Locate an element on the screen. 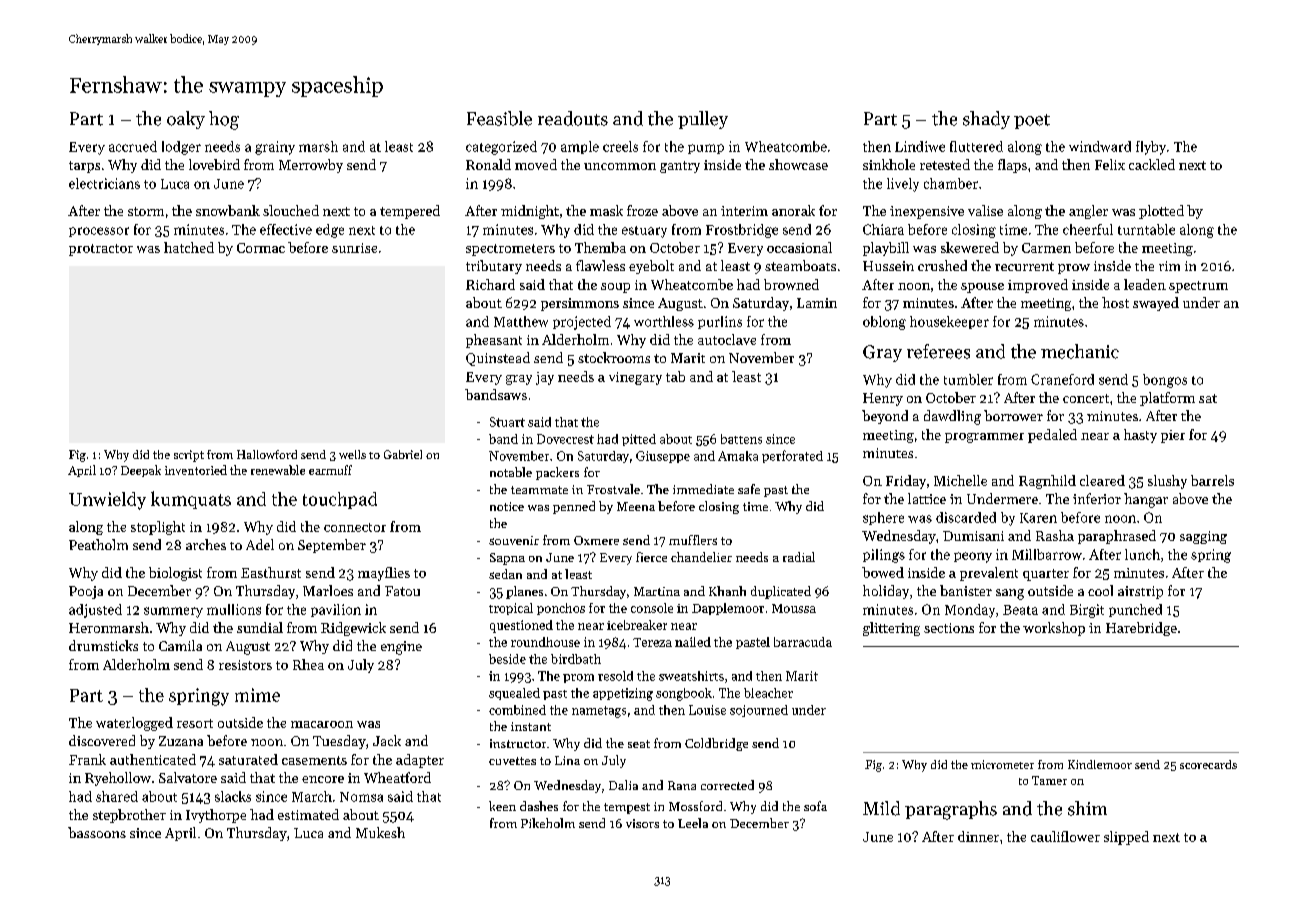 The image size is (1308, 924). safe is located at coordinates (749, 489).
